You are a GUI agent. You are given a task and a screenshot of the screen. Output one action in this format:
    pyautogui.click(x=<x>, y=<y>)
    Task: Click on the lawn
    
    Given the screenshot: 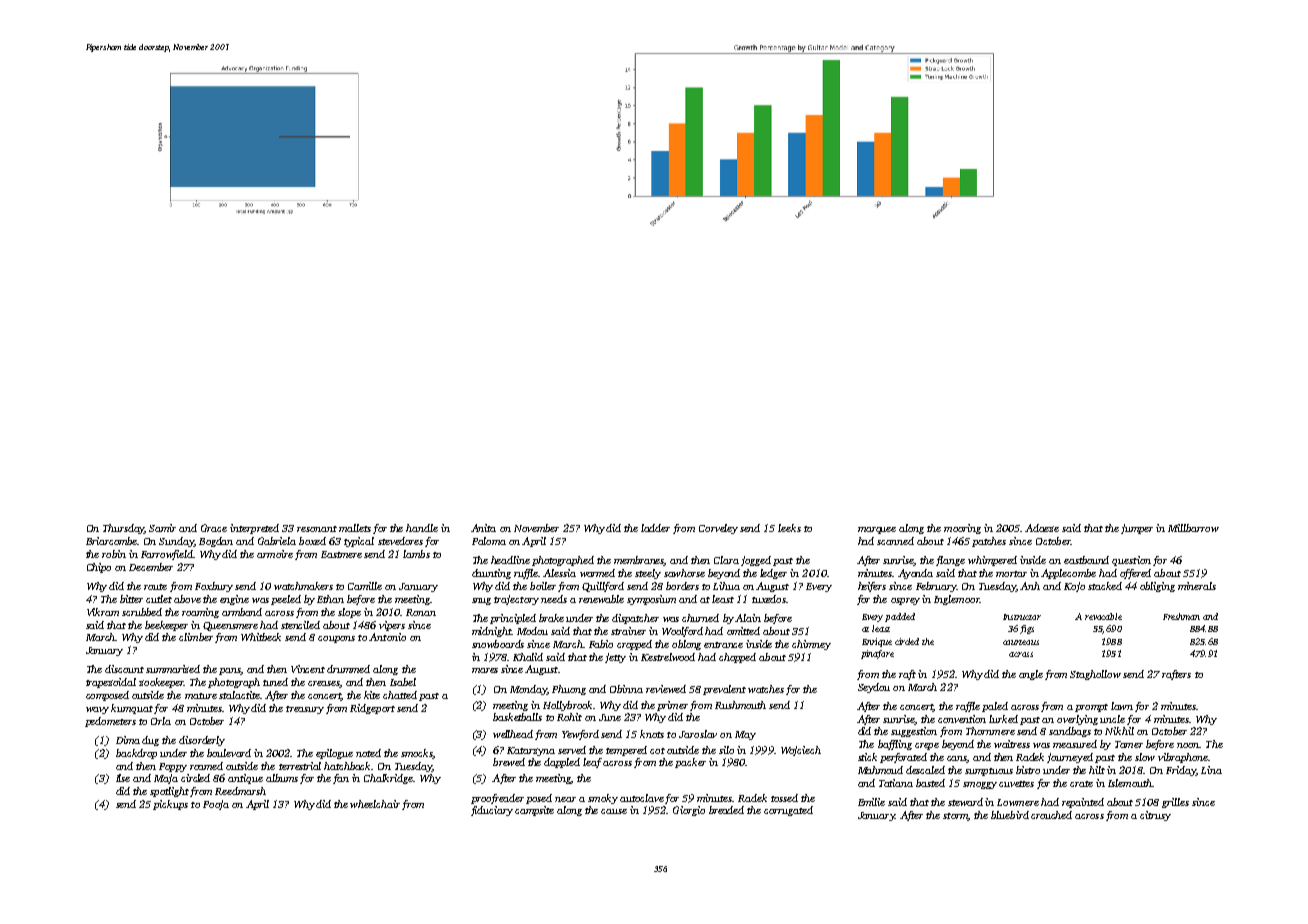 What is the action you would take?
    pyautogui.click(x=1122, y=706)
